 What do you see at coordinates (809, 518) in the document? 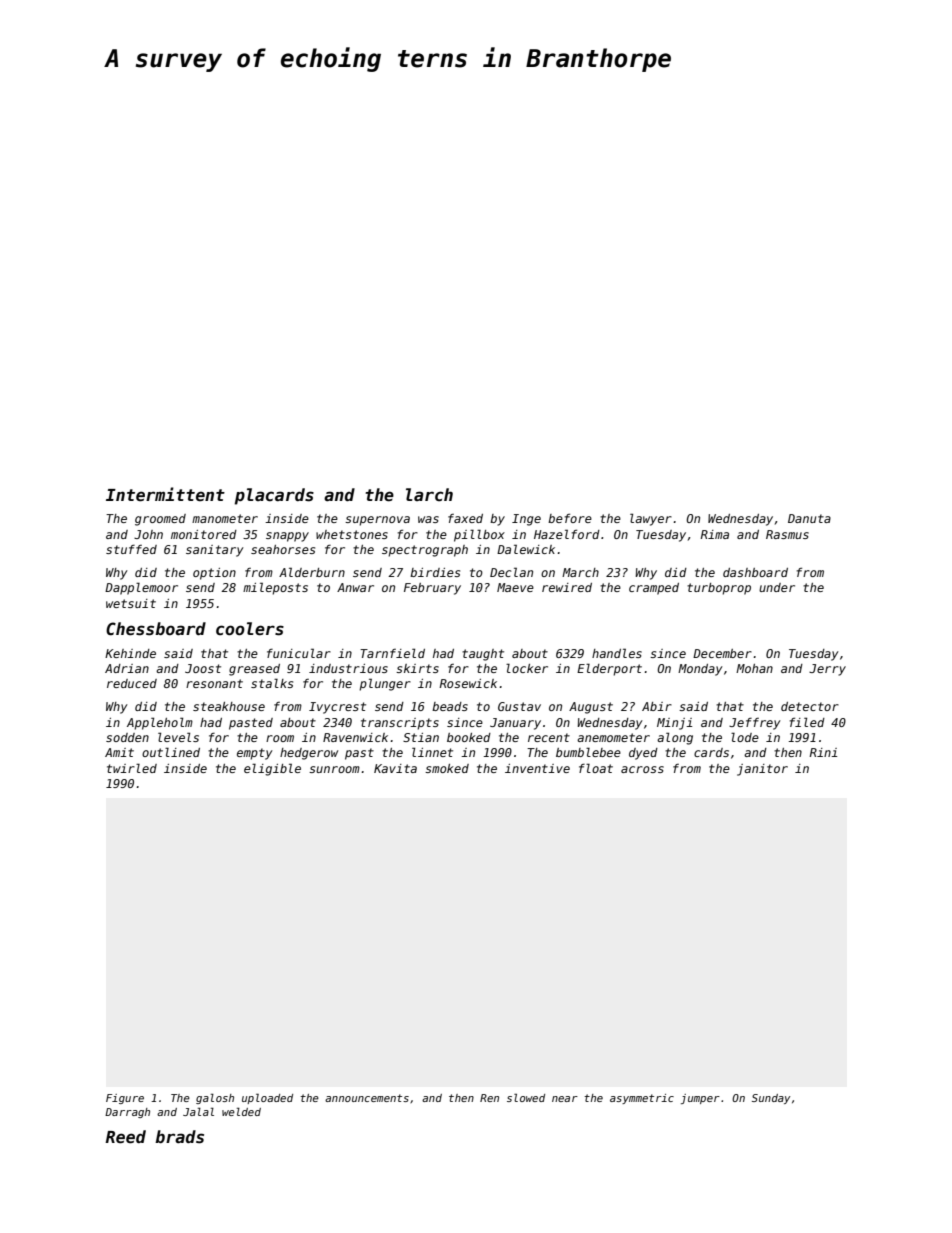
I see `Danuta` at bounding box center [809, 518].
